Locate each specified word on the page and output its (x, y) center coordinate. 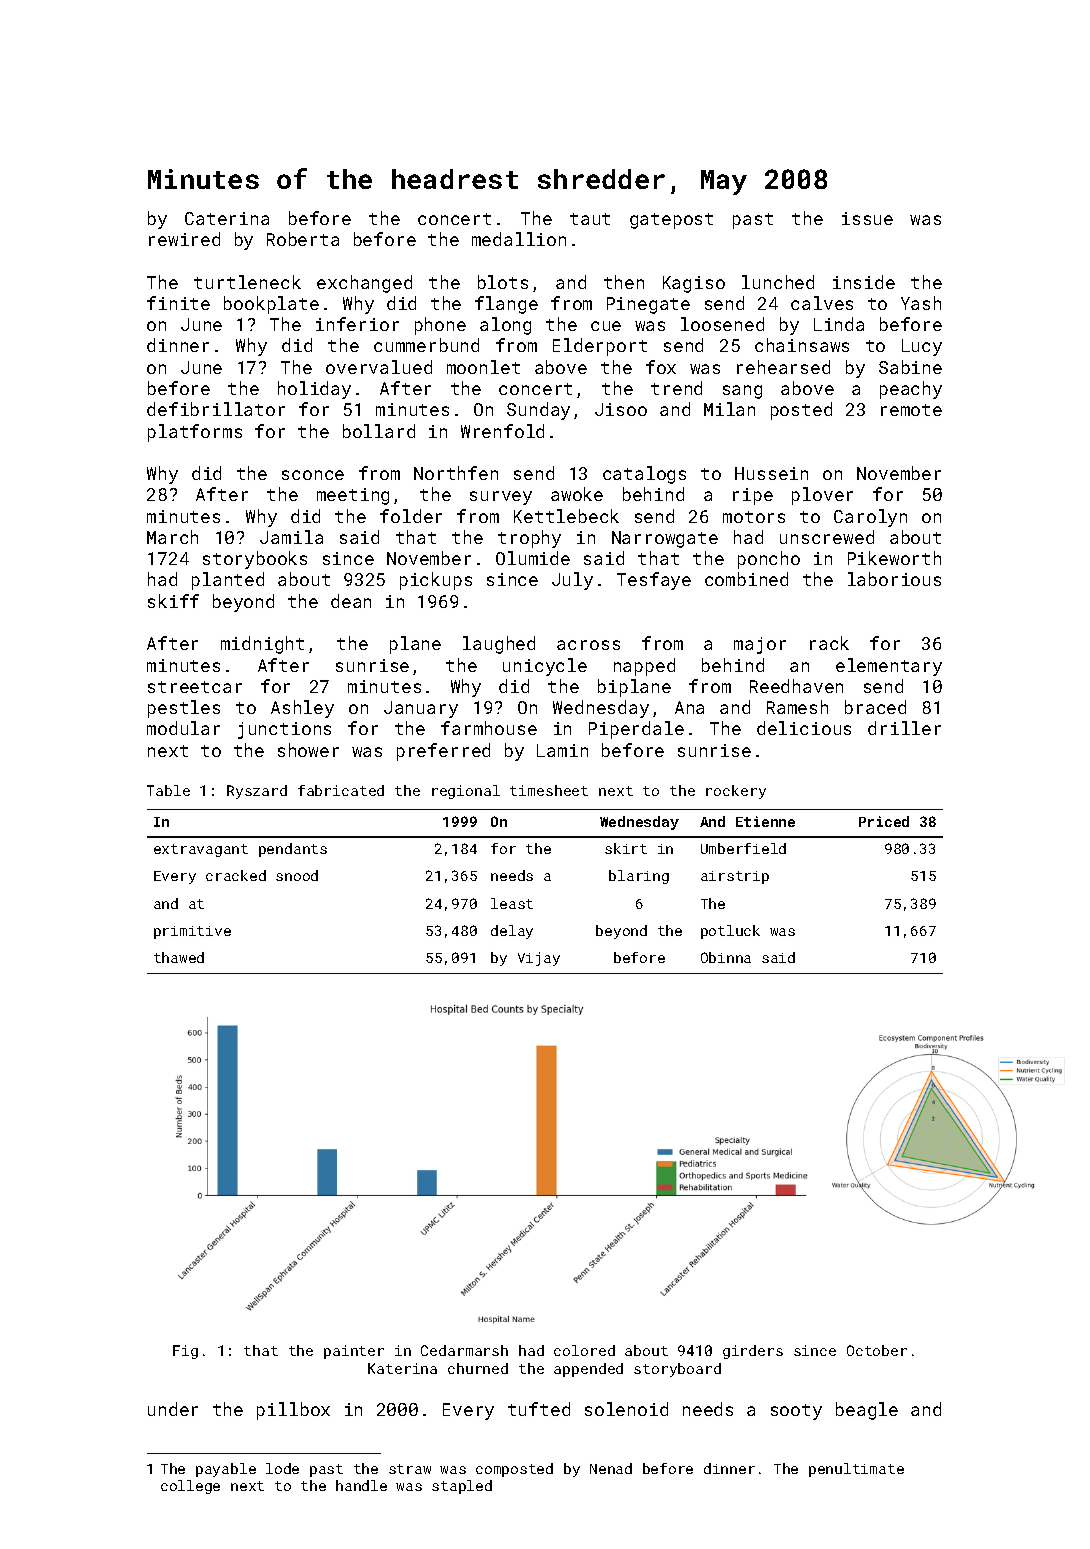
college (190, 1487)
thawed (179, 957)
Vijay (539, 959)
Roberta (303, 239)
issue (867, 218)
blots (503, 282)
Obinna (726, 957)
